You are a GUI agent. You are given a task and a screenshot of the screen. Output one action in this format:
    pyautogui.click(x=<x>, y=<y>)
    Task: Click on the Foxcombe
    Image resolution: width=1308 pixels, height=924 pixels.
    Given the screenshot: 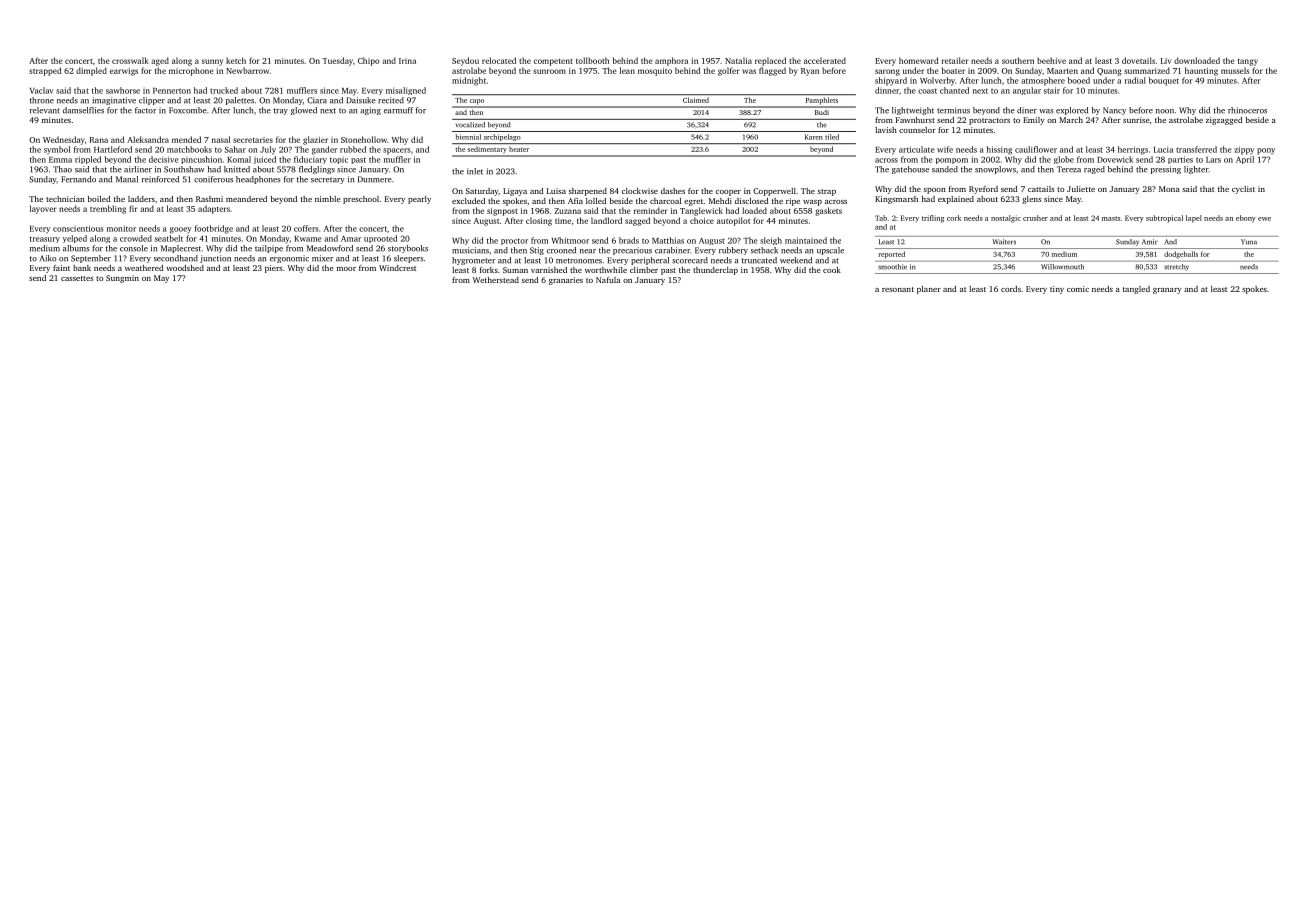 What is the action you would take?
    pyautogui.click(x=188, y=110)
